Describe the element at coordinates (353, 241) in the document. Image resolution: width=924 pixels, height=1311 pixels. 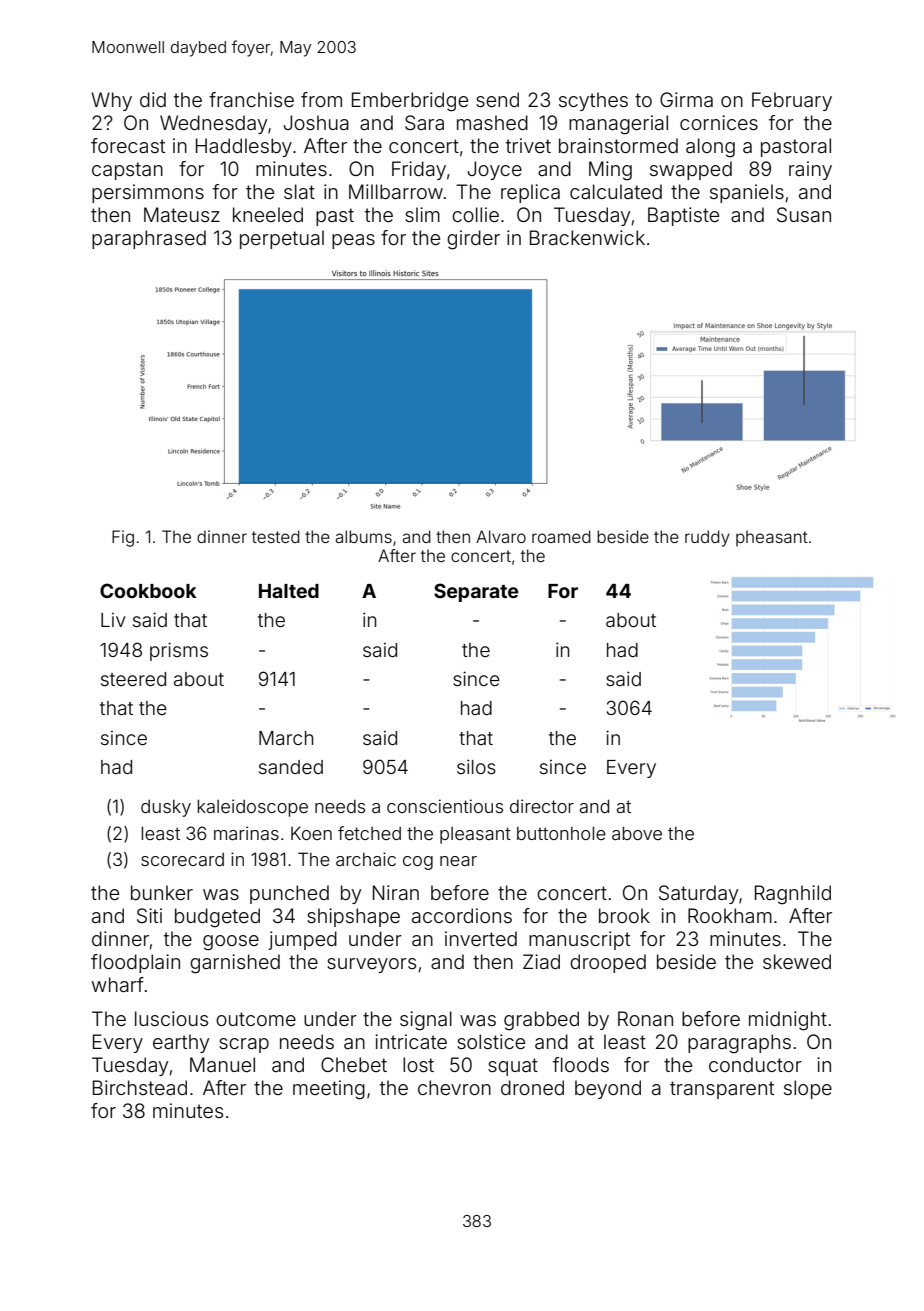
I see `peas` at that location.
